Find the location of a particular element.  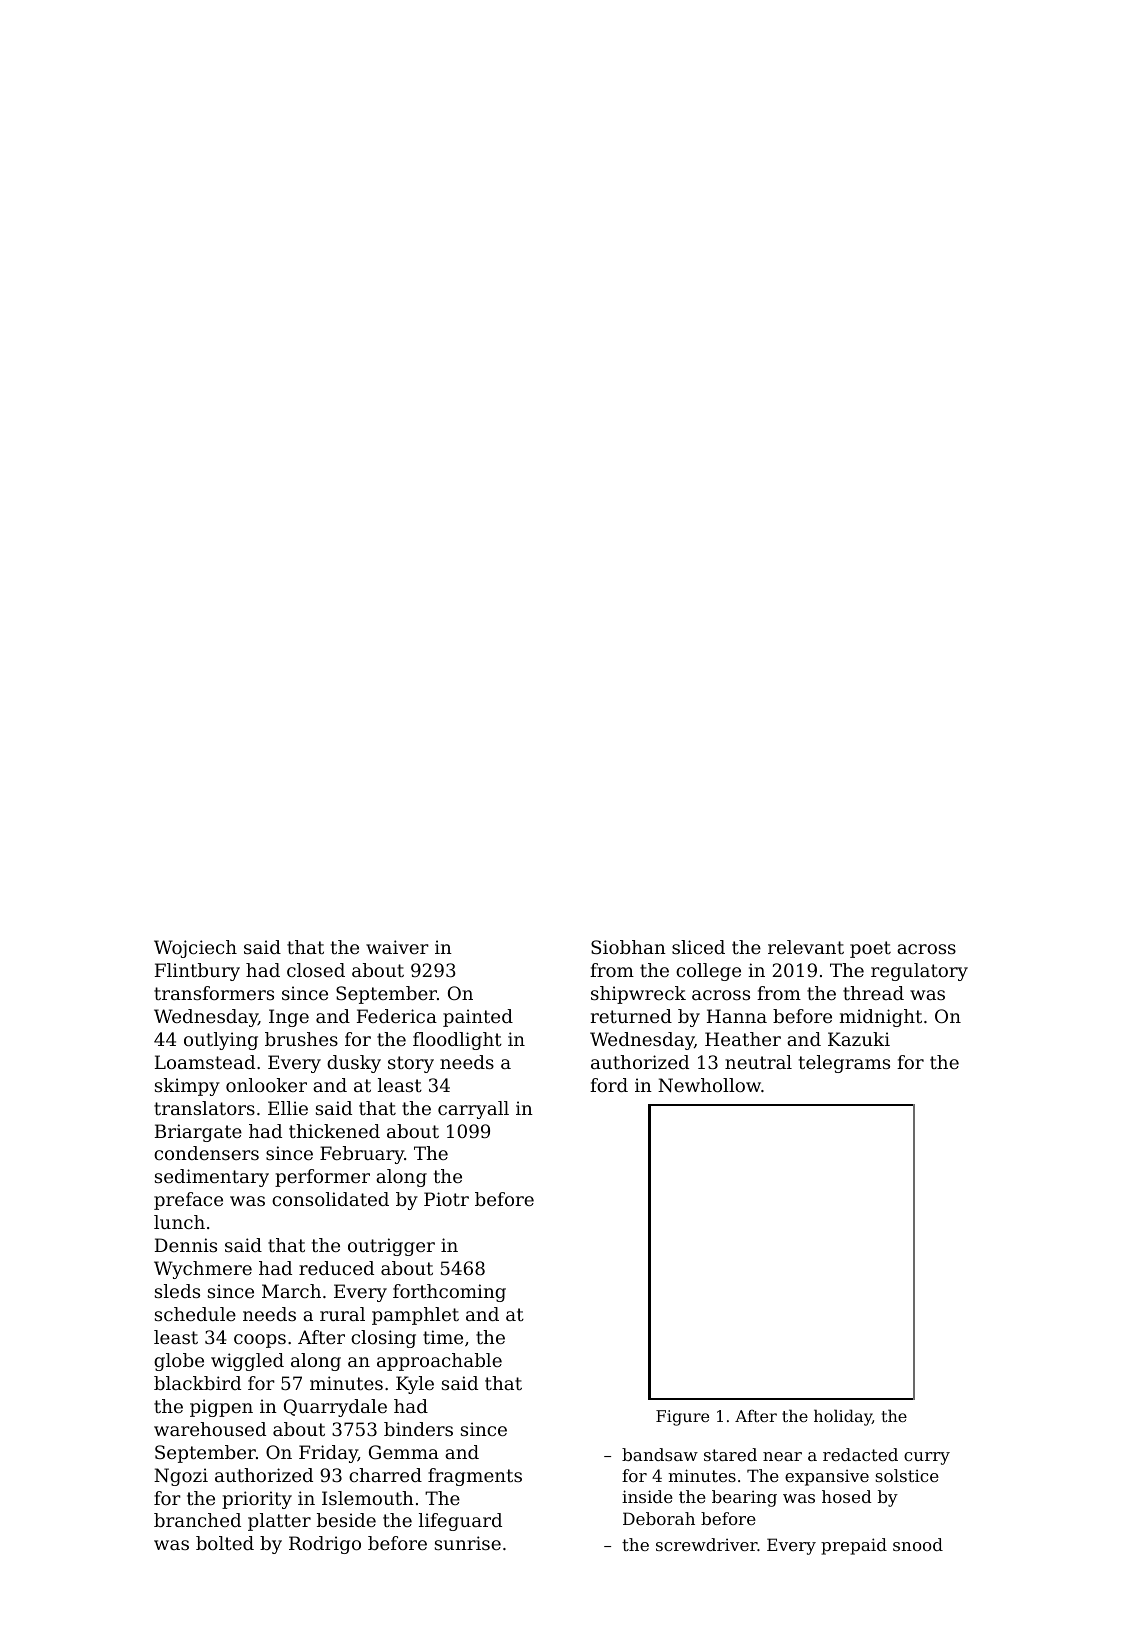

carryall is located at coordinates (473, 1110).
